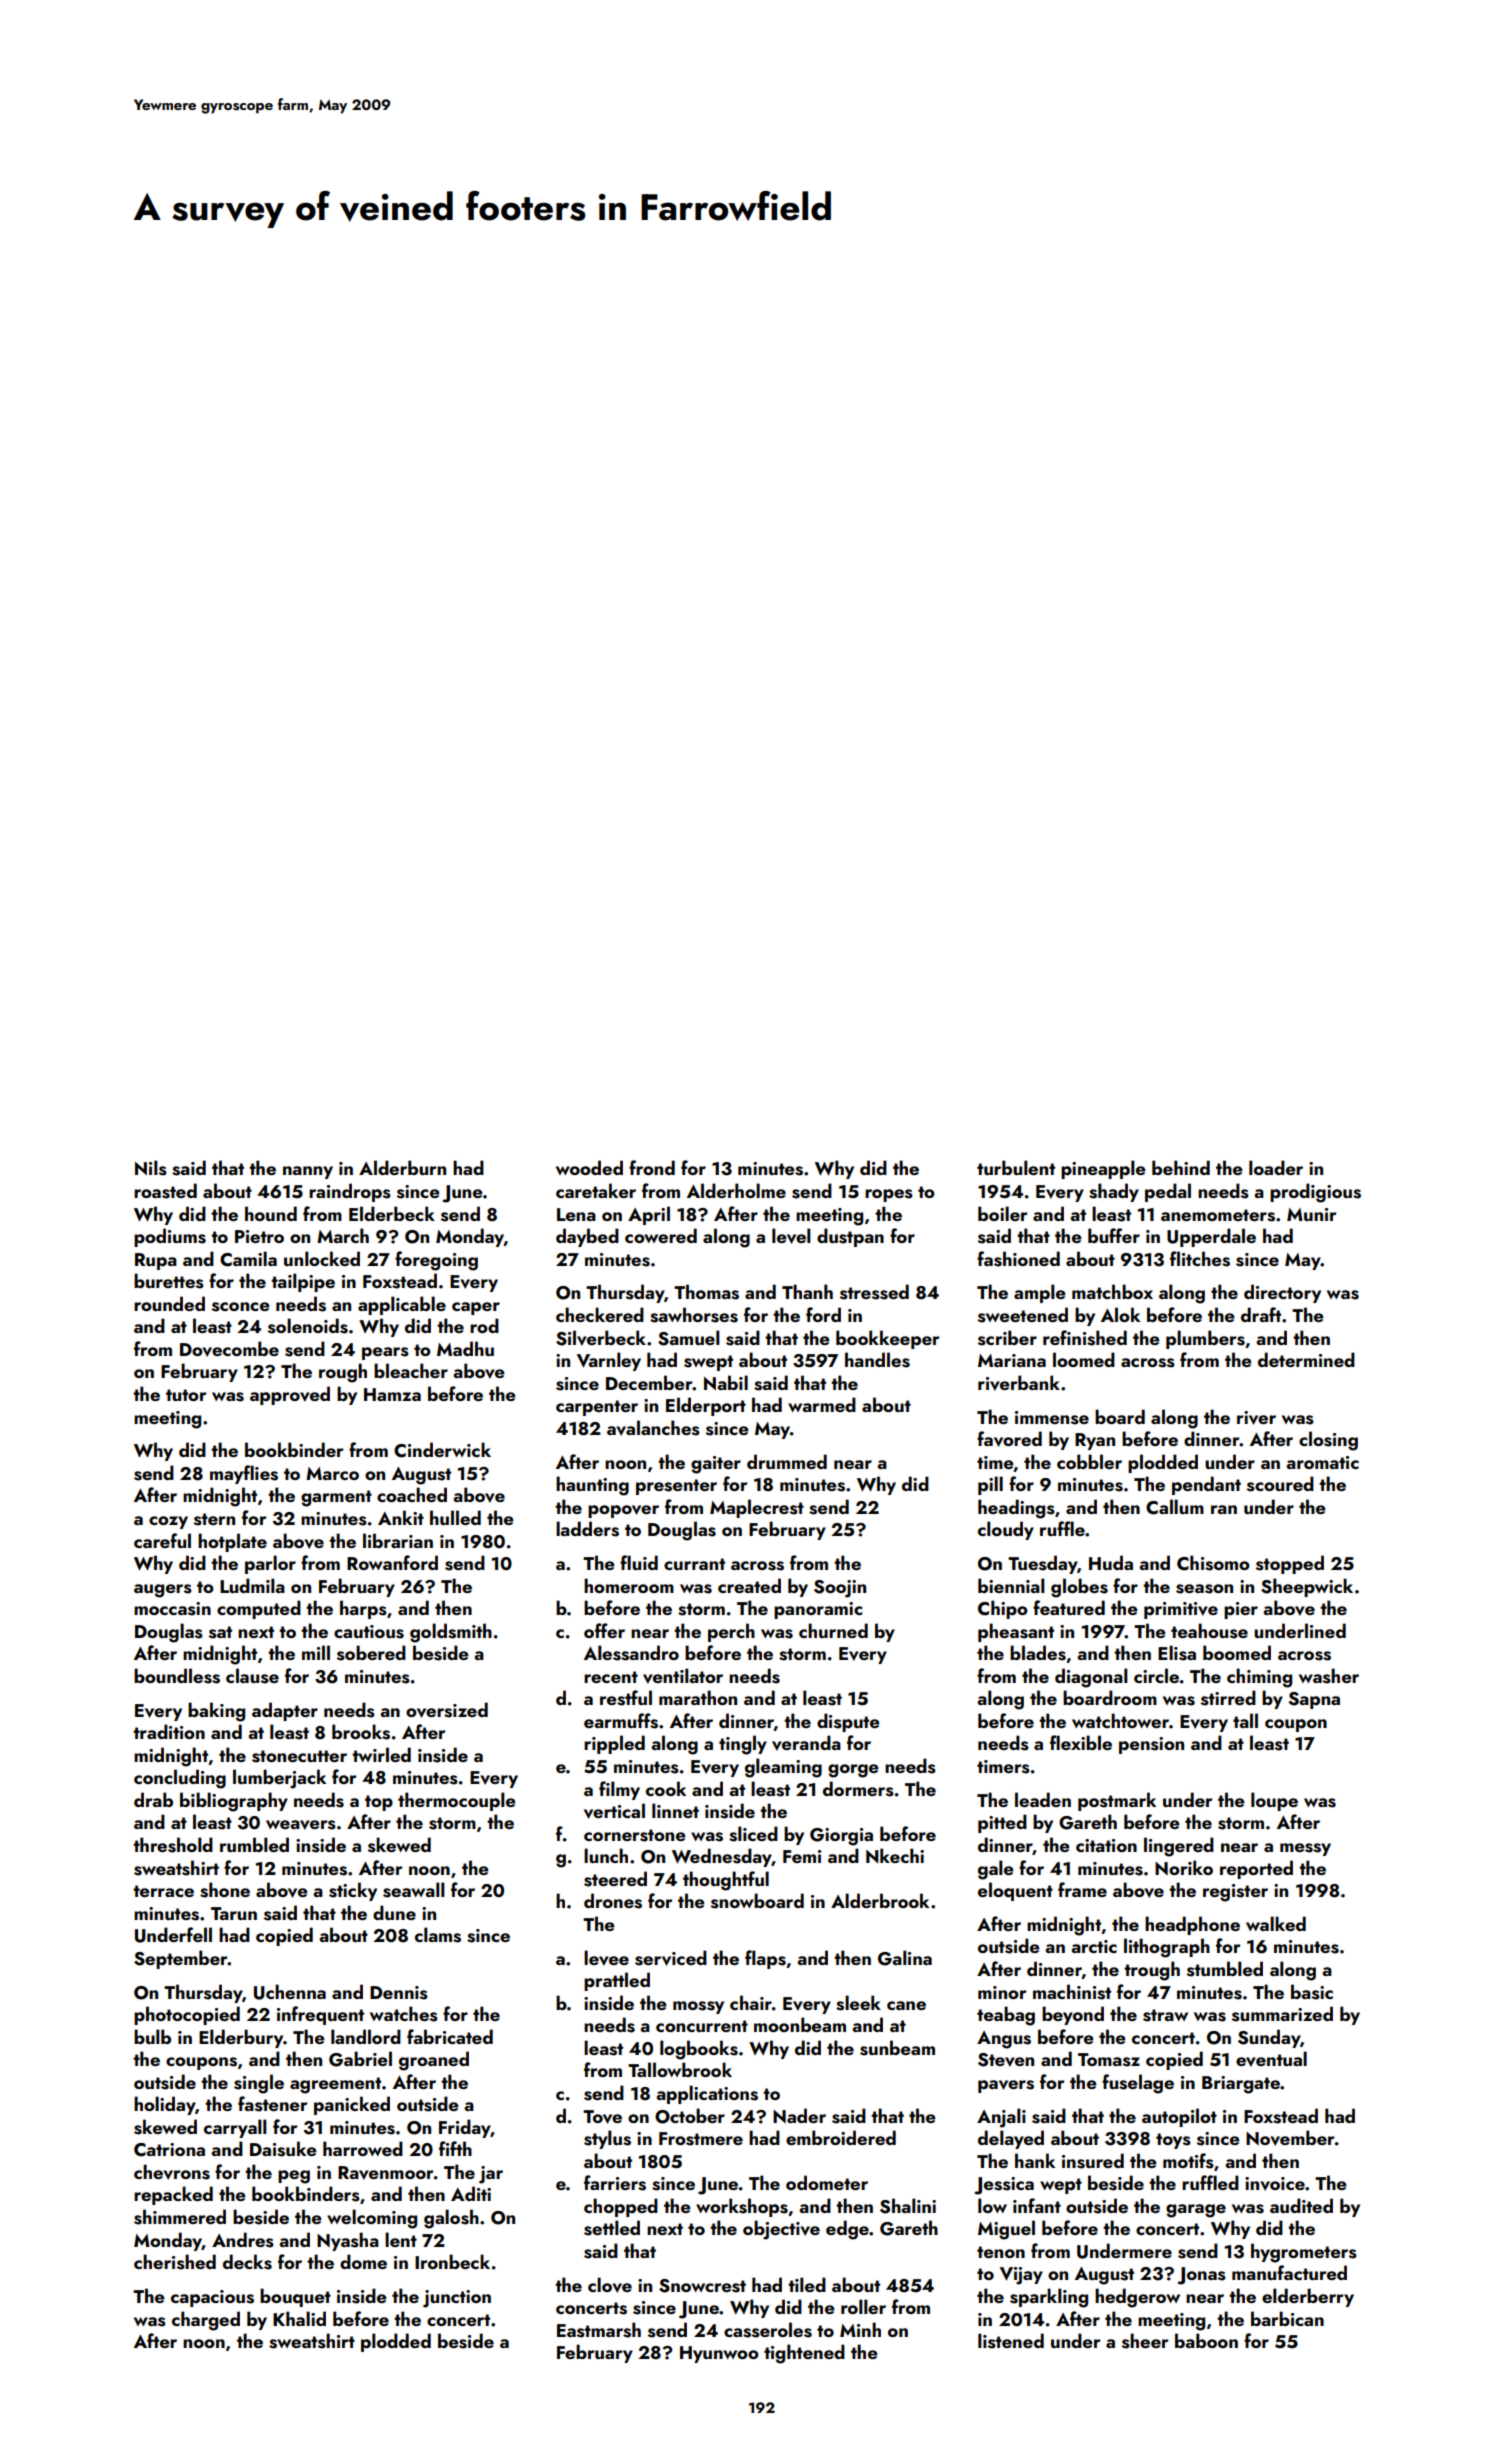 Image resolution: width=1496 pixels, height=2464 pixels. Describe the element at coordinates (699, 2050) in the page. I see `logbooks` at that location.
